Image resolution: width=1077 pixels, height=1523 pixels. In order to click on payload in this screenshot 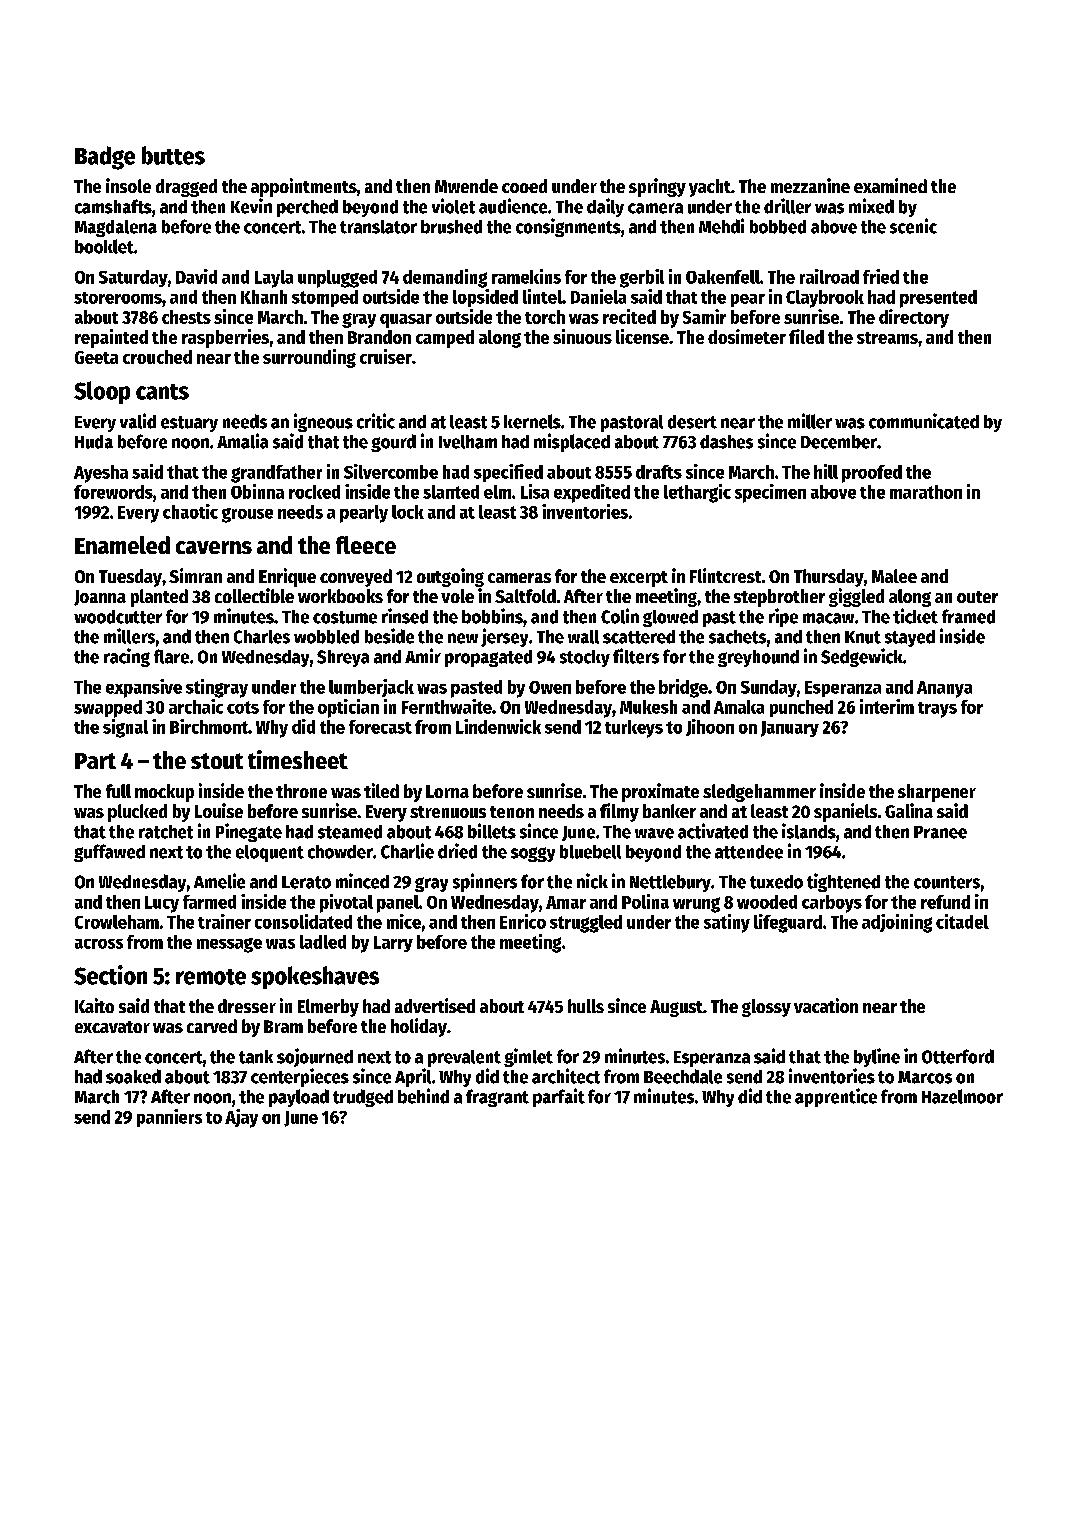, I will do `click(299, 1098)`.
